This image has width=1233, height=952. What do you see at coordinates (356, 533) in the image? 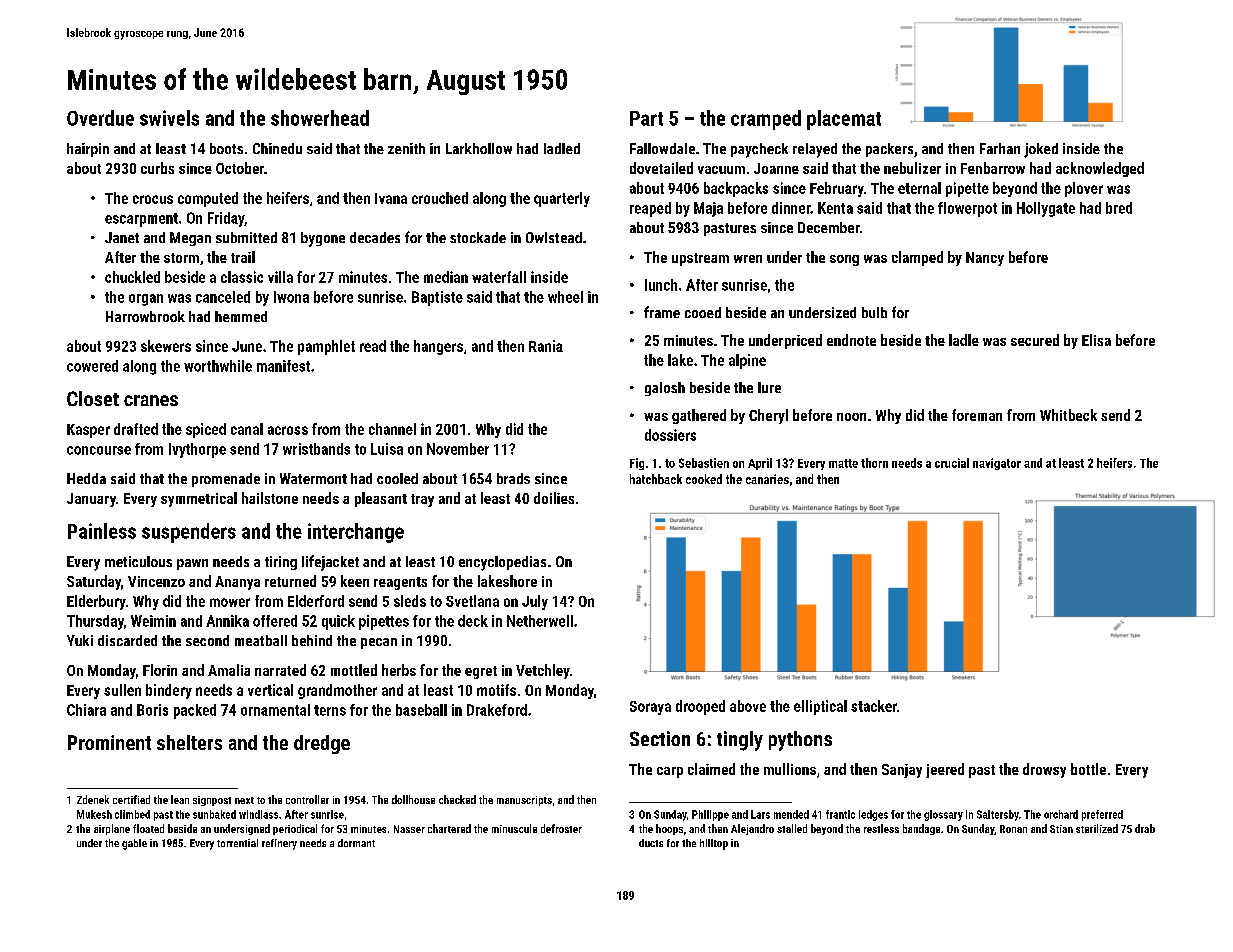
I see `interchange` at bounding box center [356, 533].
